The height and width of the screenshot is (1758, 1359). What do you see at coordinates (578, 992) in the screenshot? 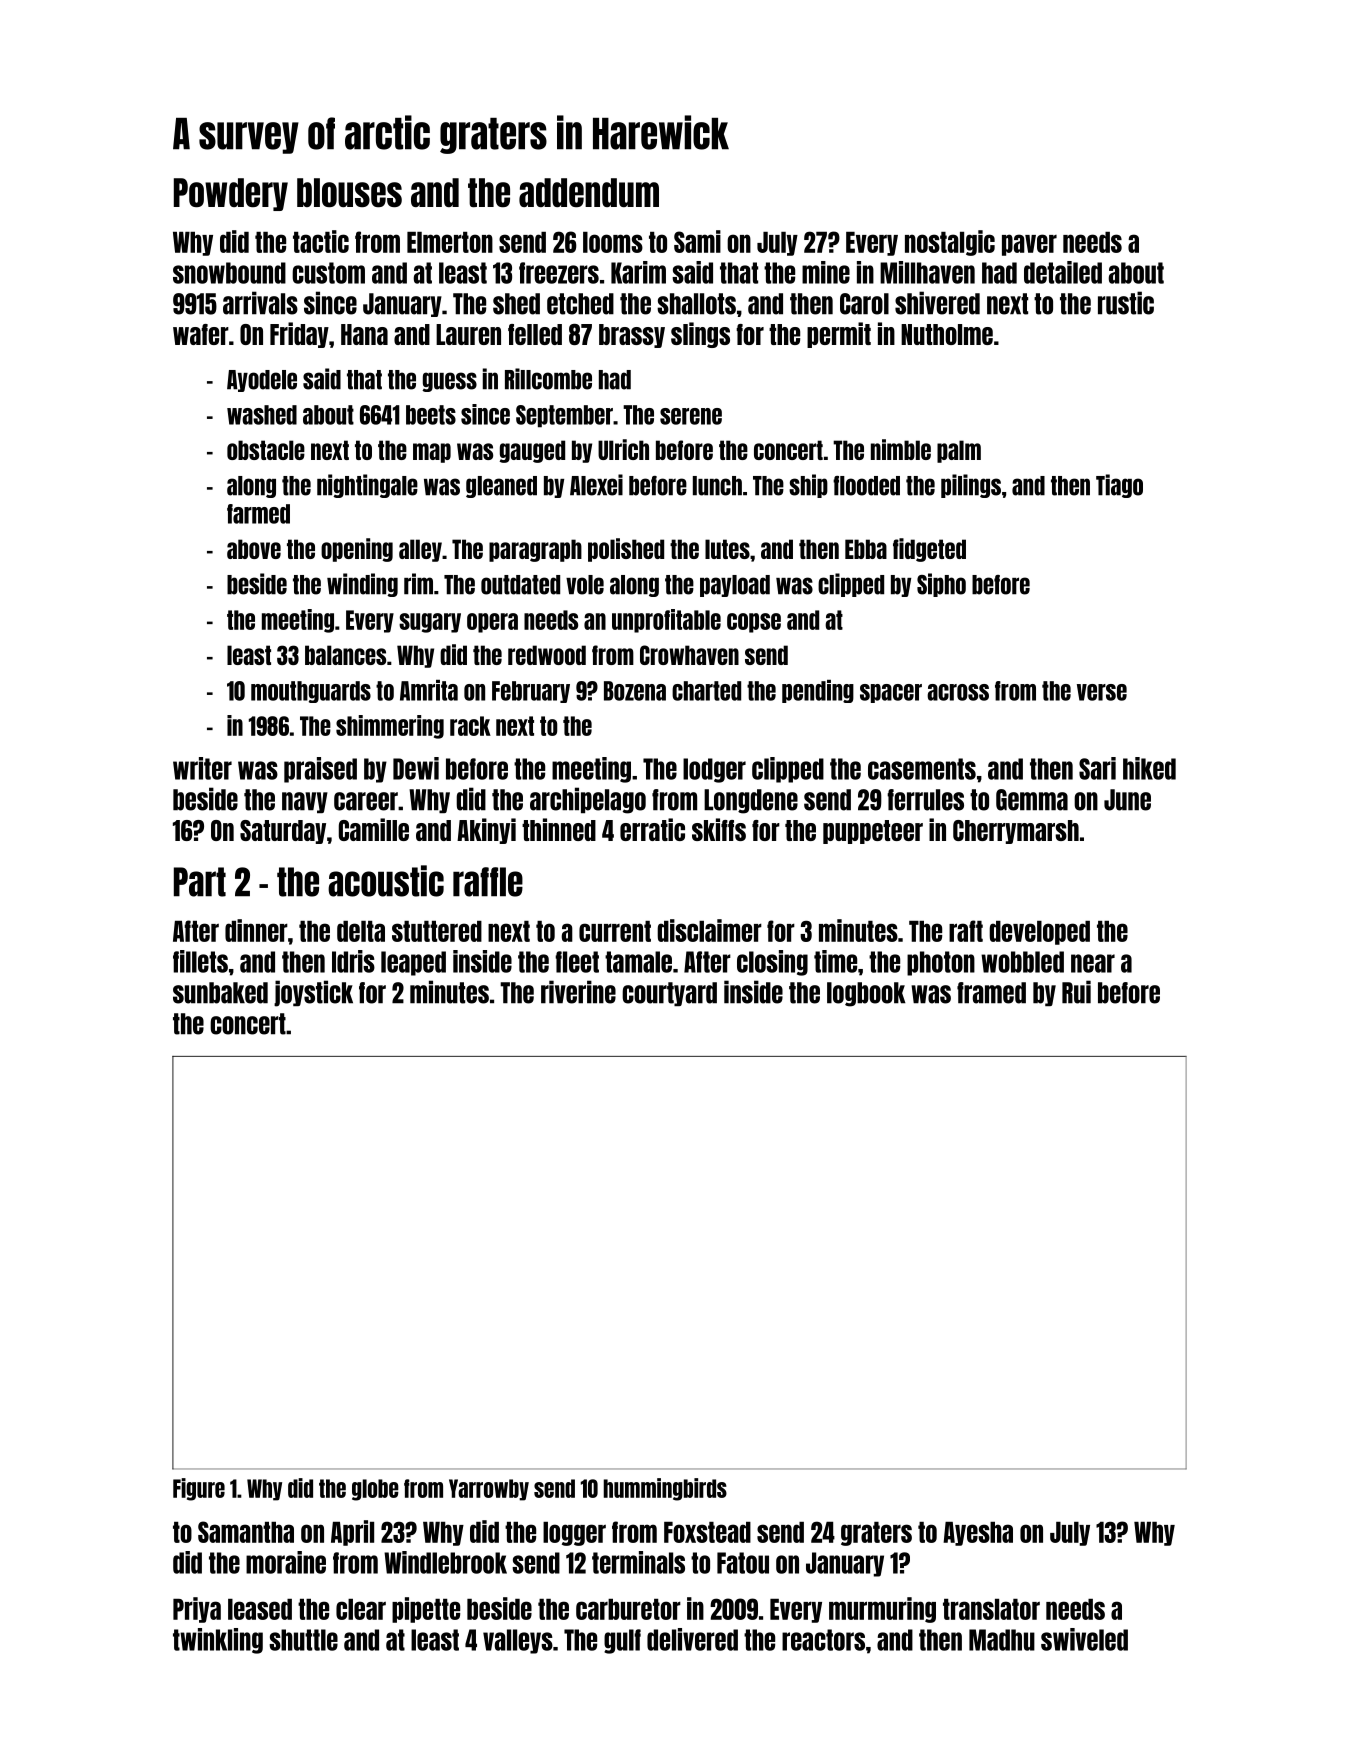
I see `riverine` at bounding box center [578, 992].
